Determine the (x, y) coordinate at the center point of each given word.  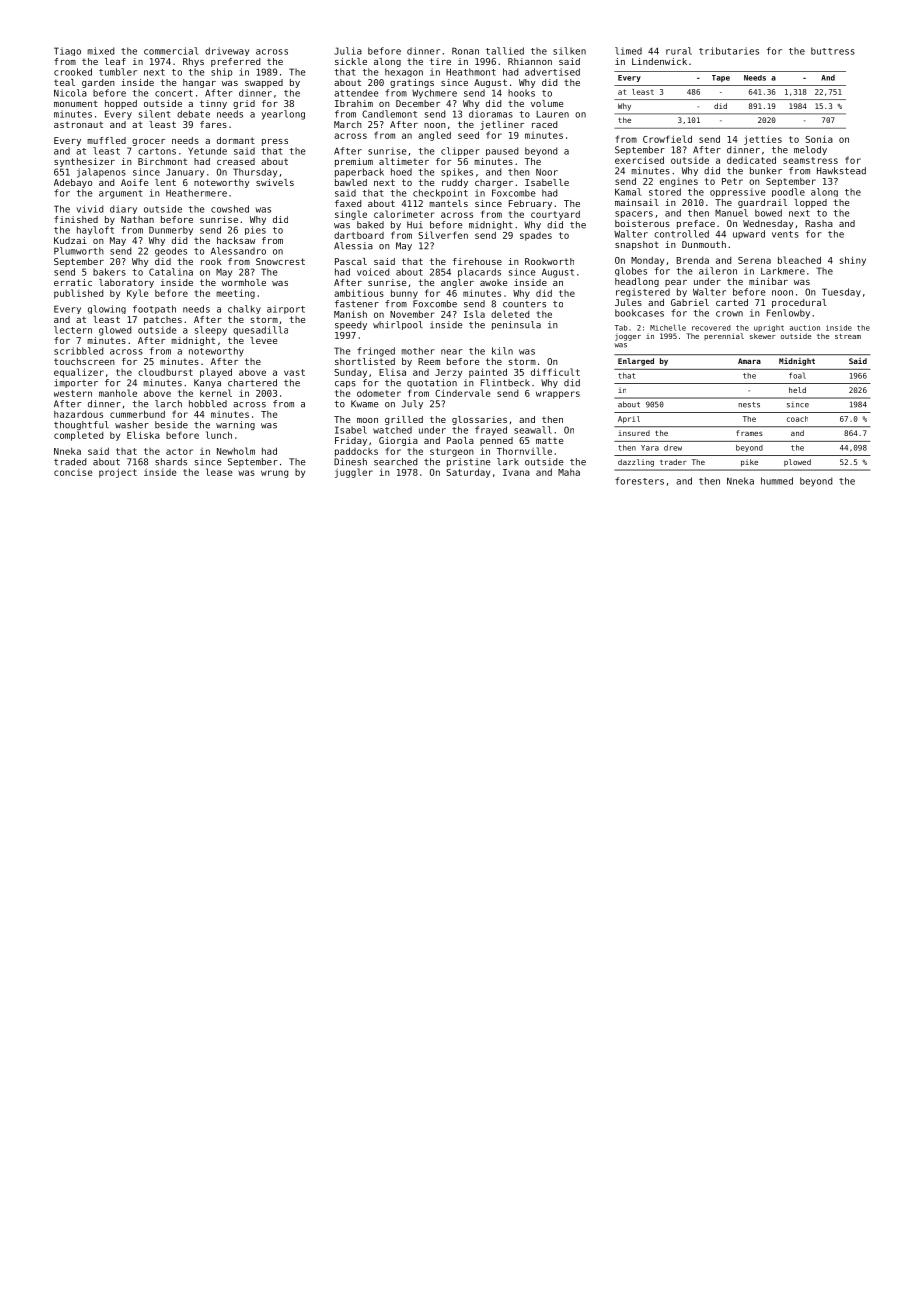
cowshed (230, 209)
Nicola (70, 93)
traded (70, 462)
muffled (106, 140)
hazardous (78, 414)
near (452, 352)
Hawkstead (841, 171)
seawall (533, 430)
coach (797, 419)
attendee (356, 93)
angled (434, 136)
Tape (721, 78)
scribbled (78, 351)
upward (749, 234)
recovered (711, 328)
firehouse (477, 261)
